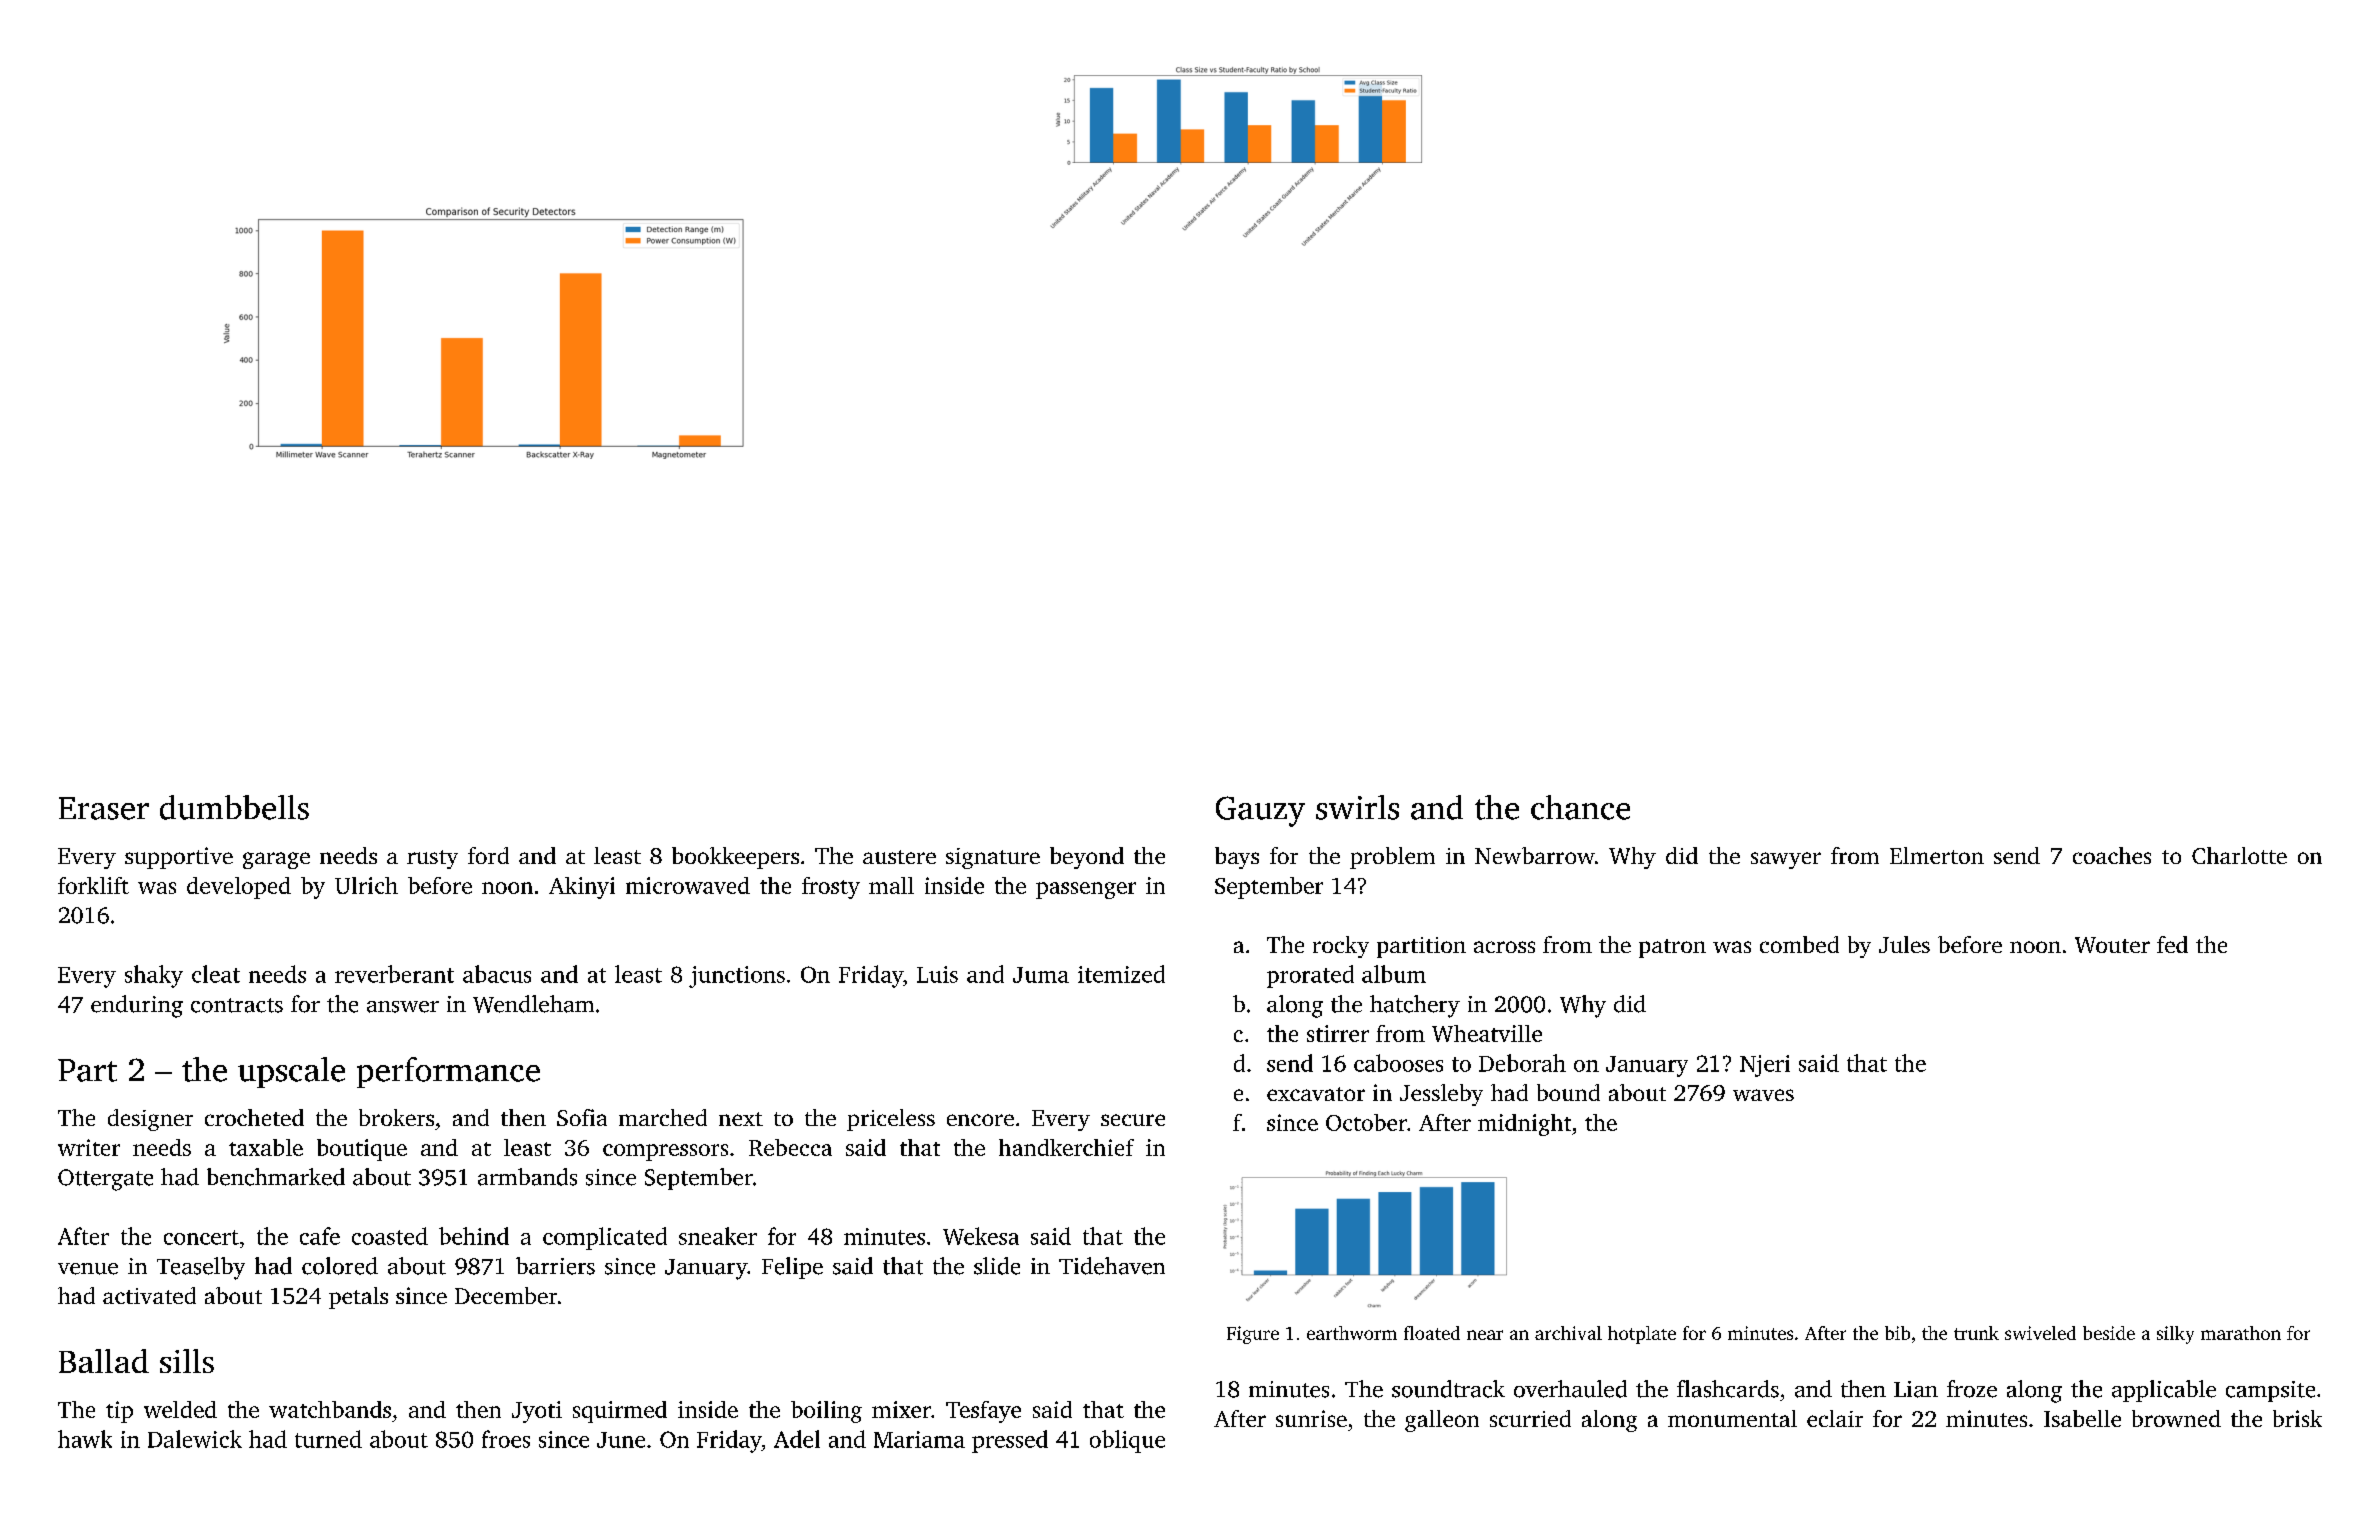  I want to click on shaky, so click(154, 976).
